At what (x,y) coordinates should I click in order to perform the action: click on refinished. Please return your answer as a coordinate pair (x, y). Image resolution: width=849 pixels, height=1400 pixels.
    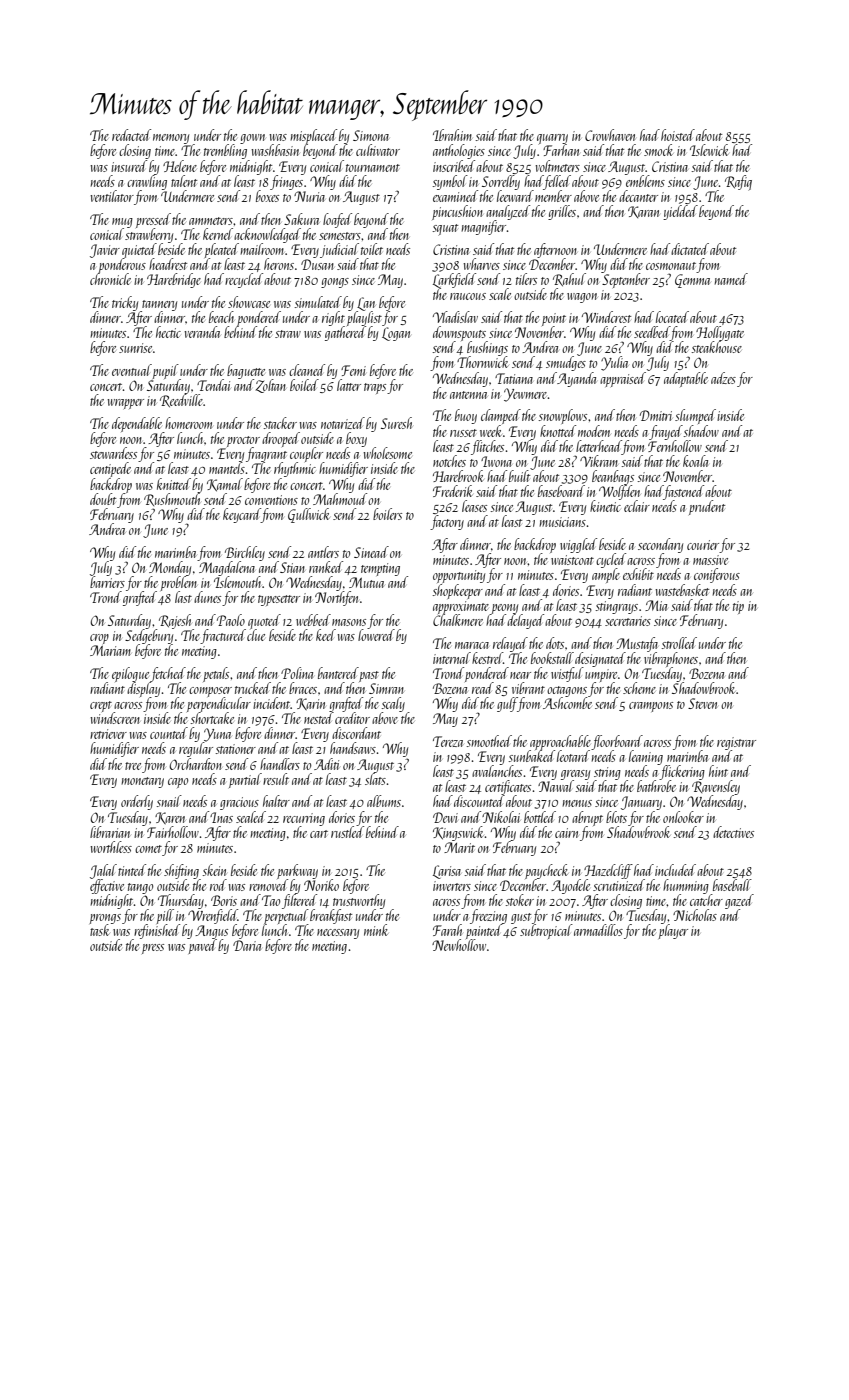
    Looking at the image, I should click on (157, 931).
